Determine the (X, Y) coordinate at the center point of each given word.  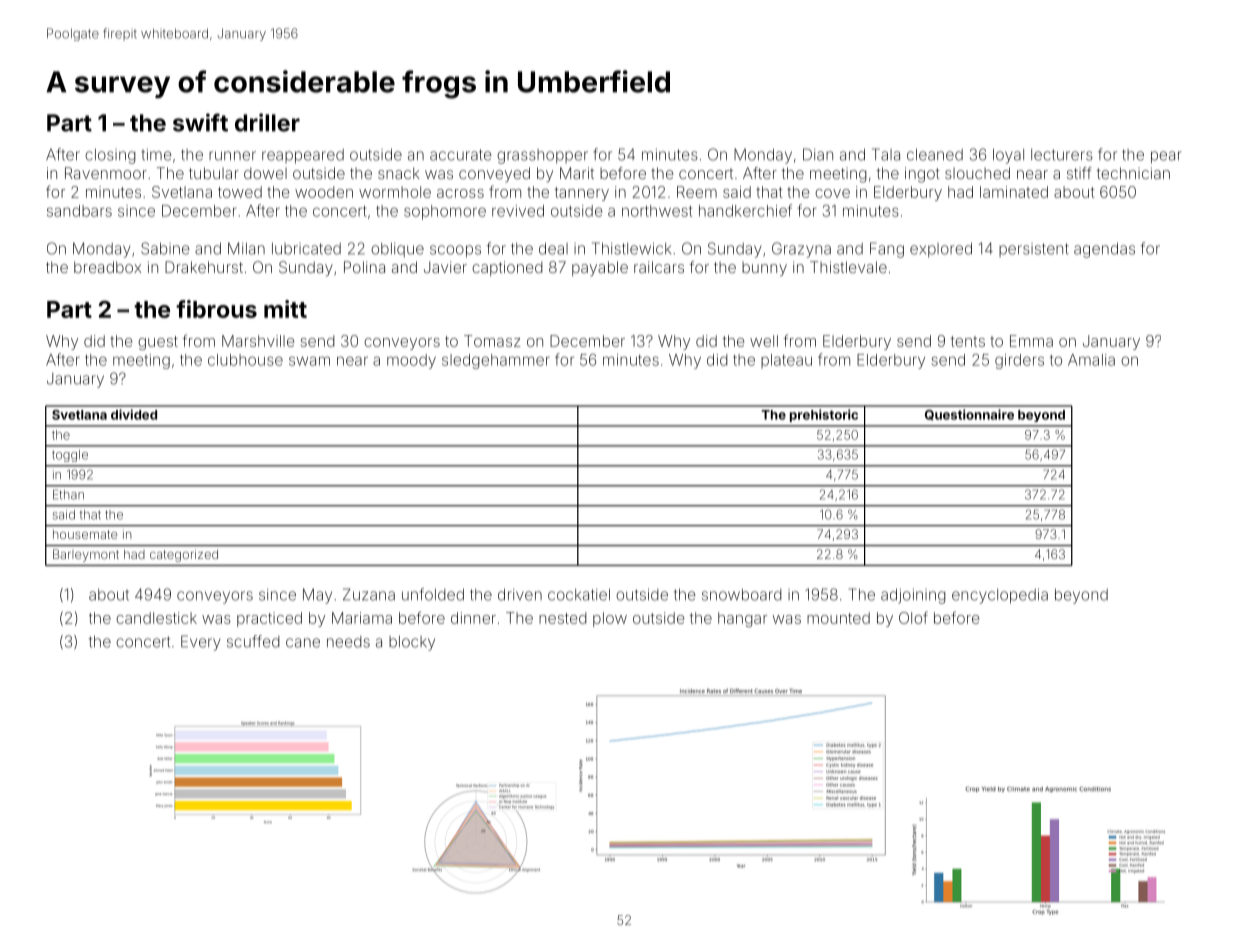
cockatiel (579, 595)
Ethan (68, 494)
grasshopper (542, 156)
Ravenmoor (106, 173)
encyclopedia (1000, 596)
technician (1133, 173)
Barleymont (86, 555)
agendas (1104, 250)
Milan (246, 248)
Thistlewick (631, 248)
